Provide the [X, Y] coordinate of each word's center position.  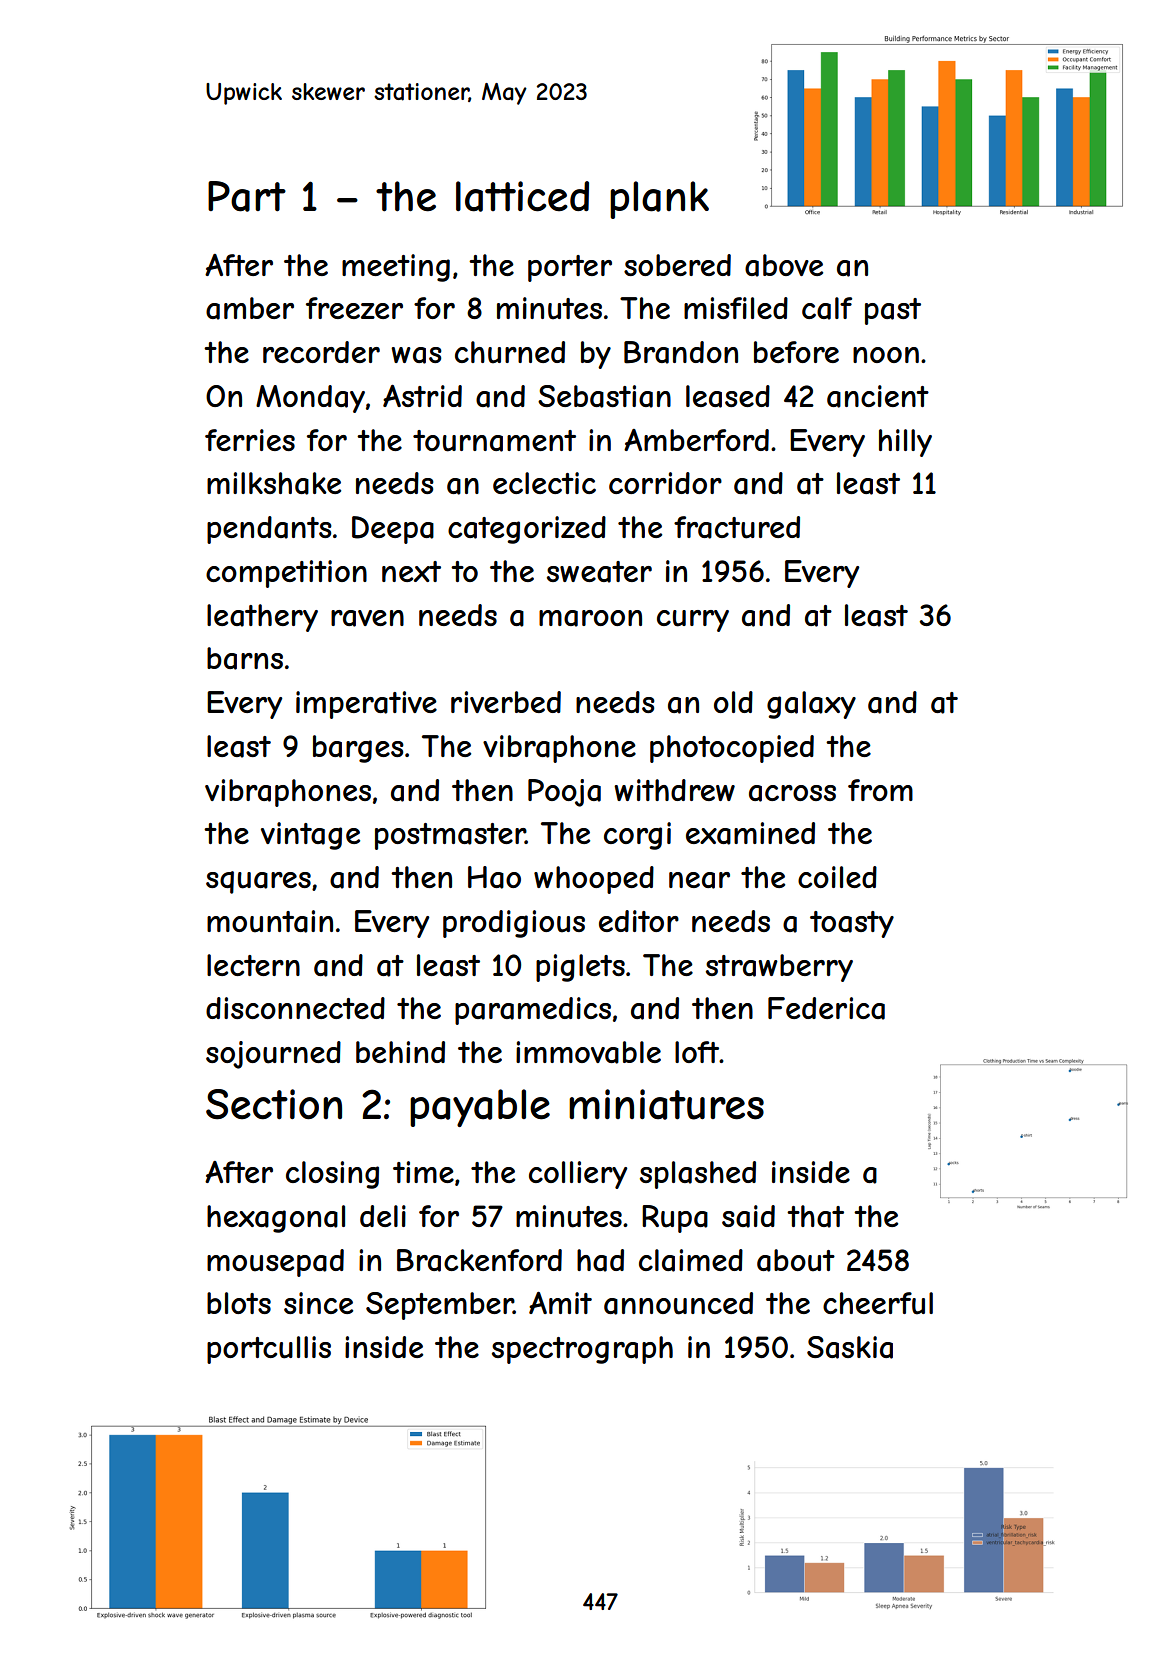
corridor [665, 483]
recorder [321, 352]
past [893, 311]
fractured [737, 527]
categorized [527, 530]
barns [245, 658]
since [318, 1303]
